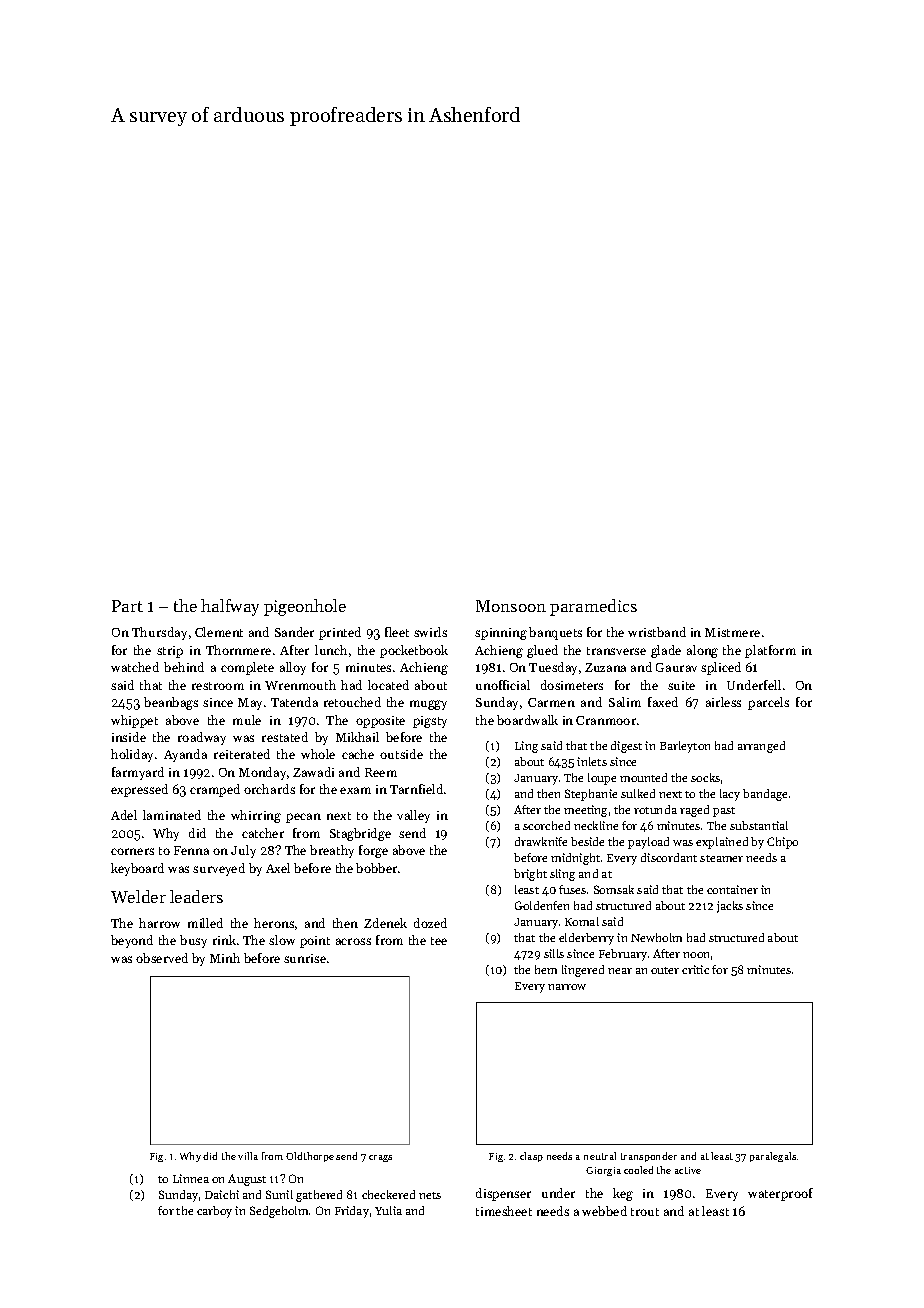  I want to click on observed, so click(162, 958).
